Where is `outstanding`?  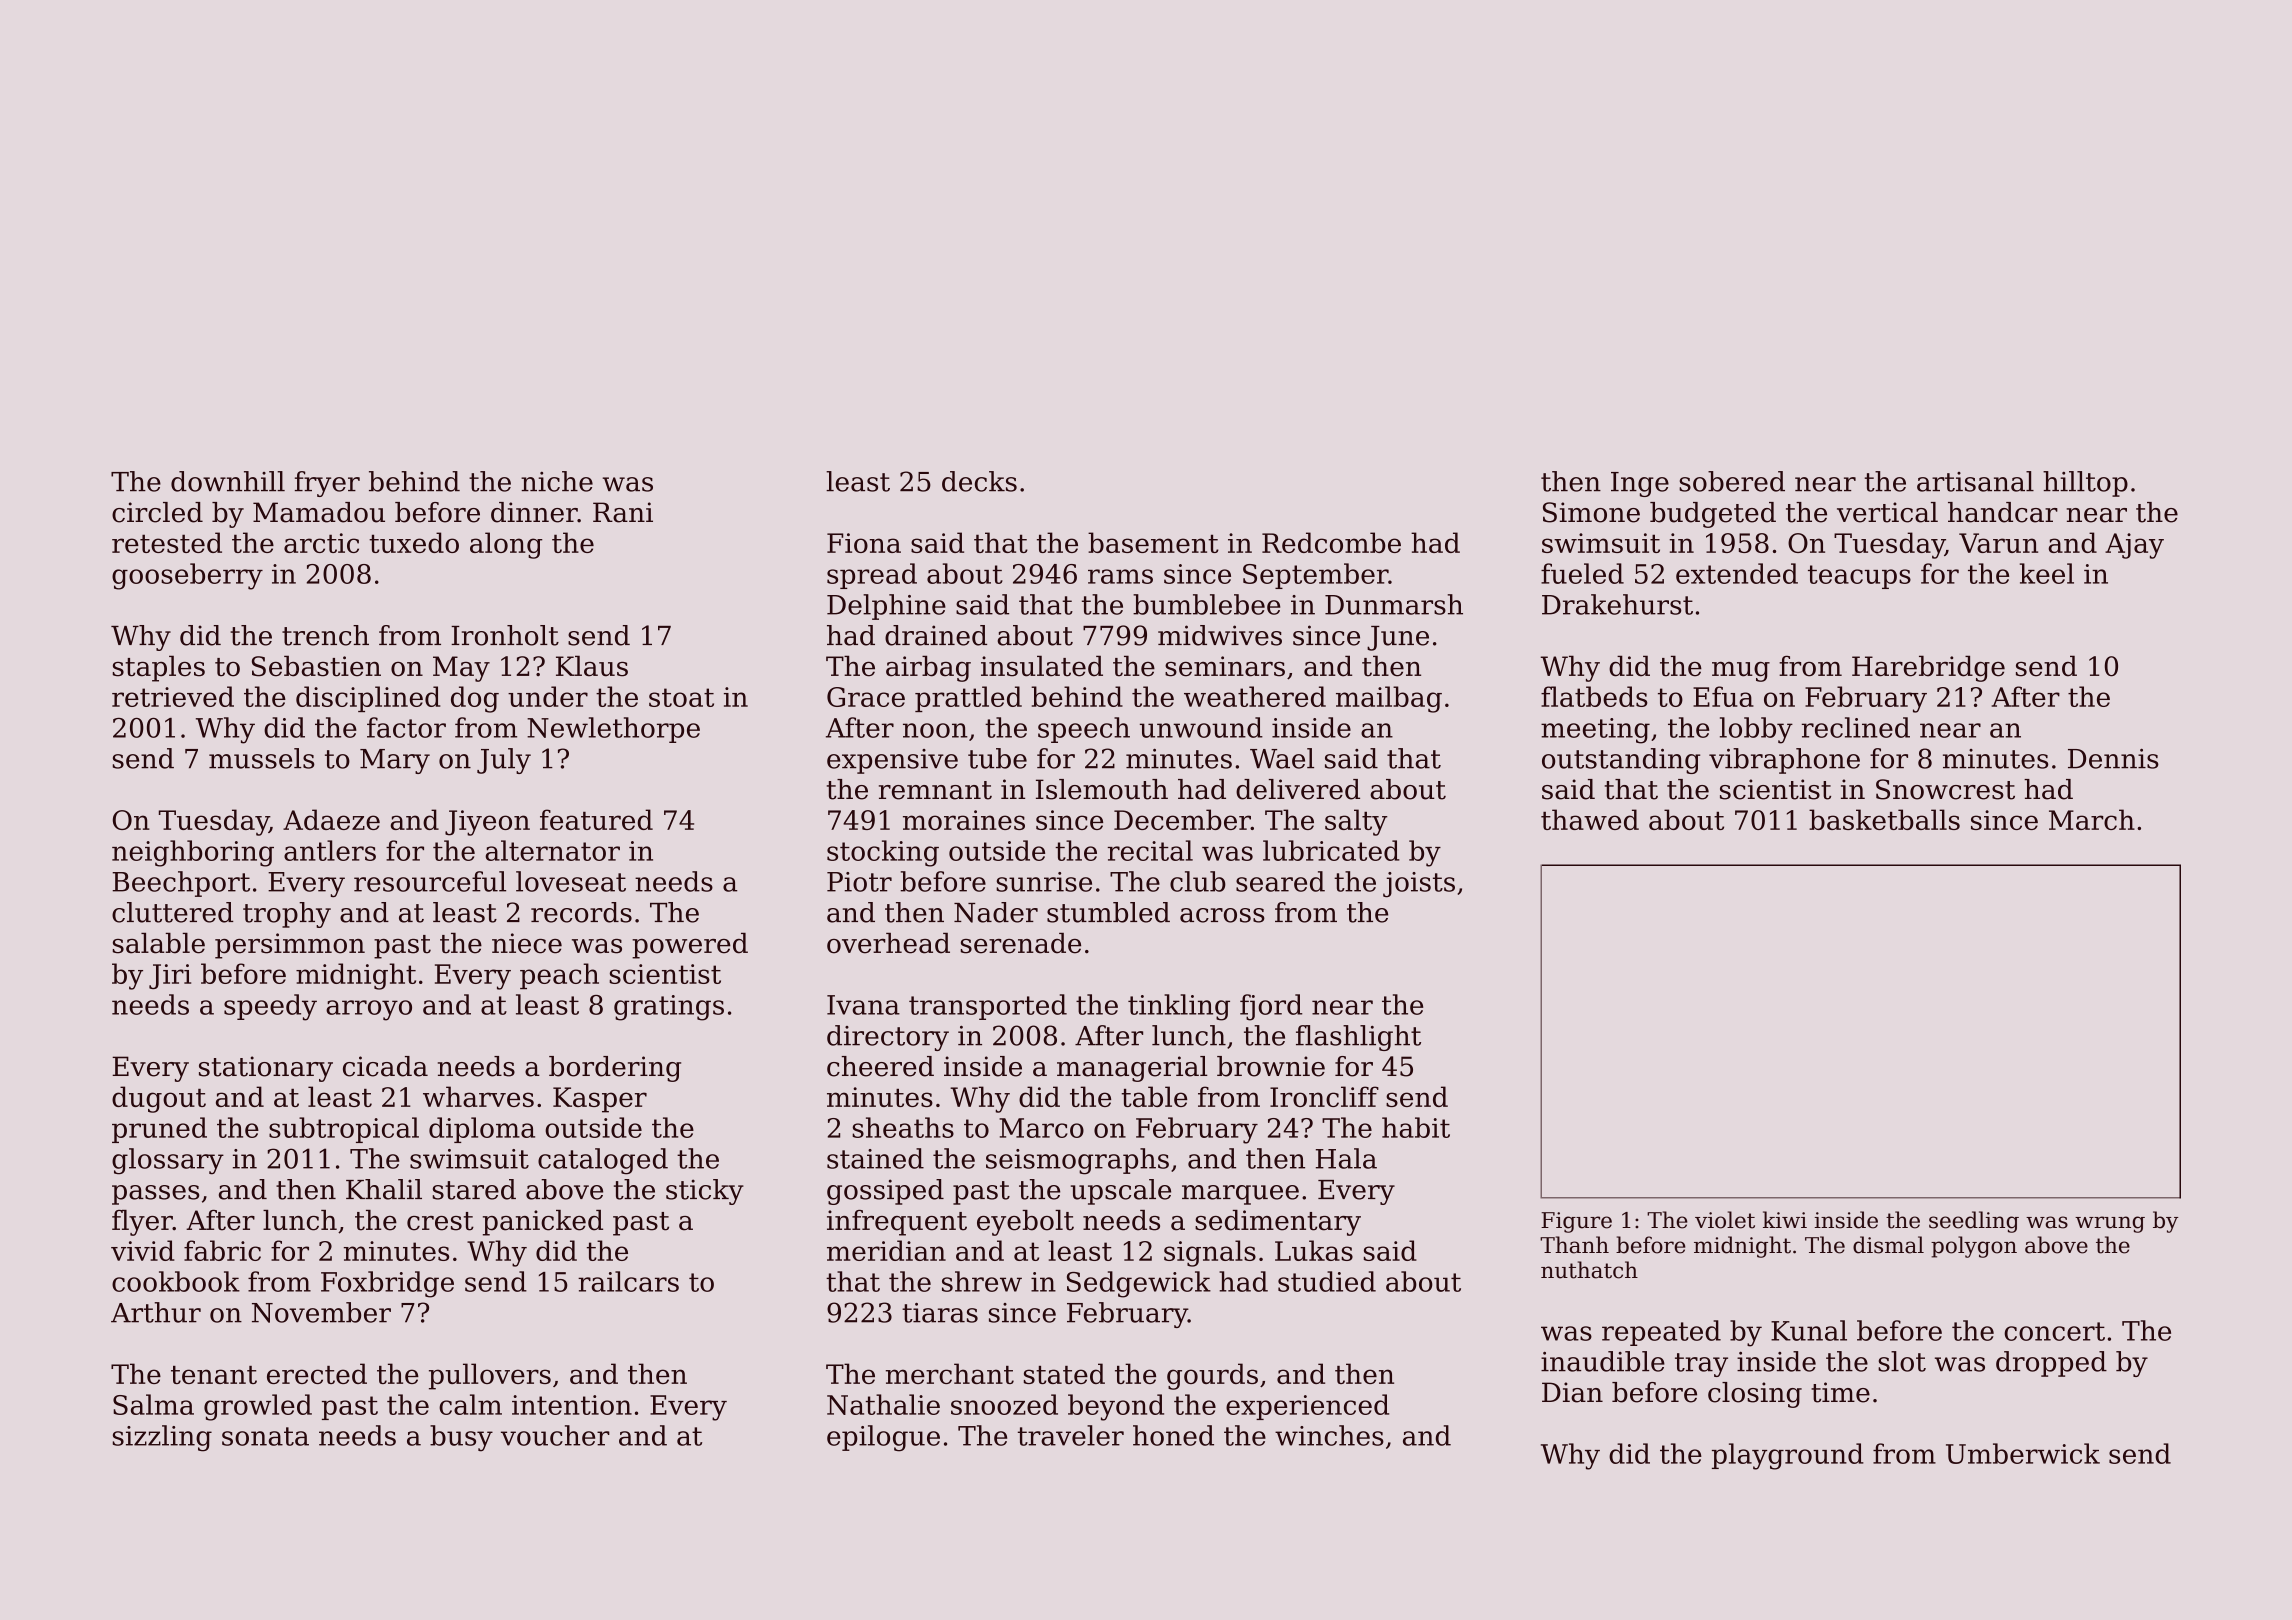 outstanding is located at coordinates (1621, 761).
